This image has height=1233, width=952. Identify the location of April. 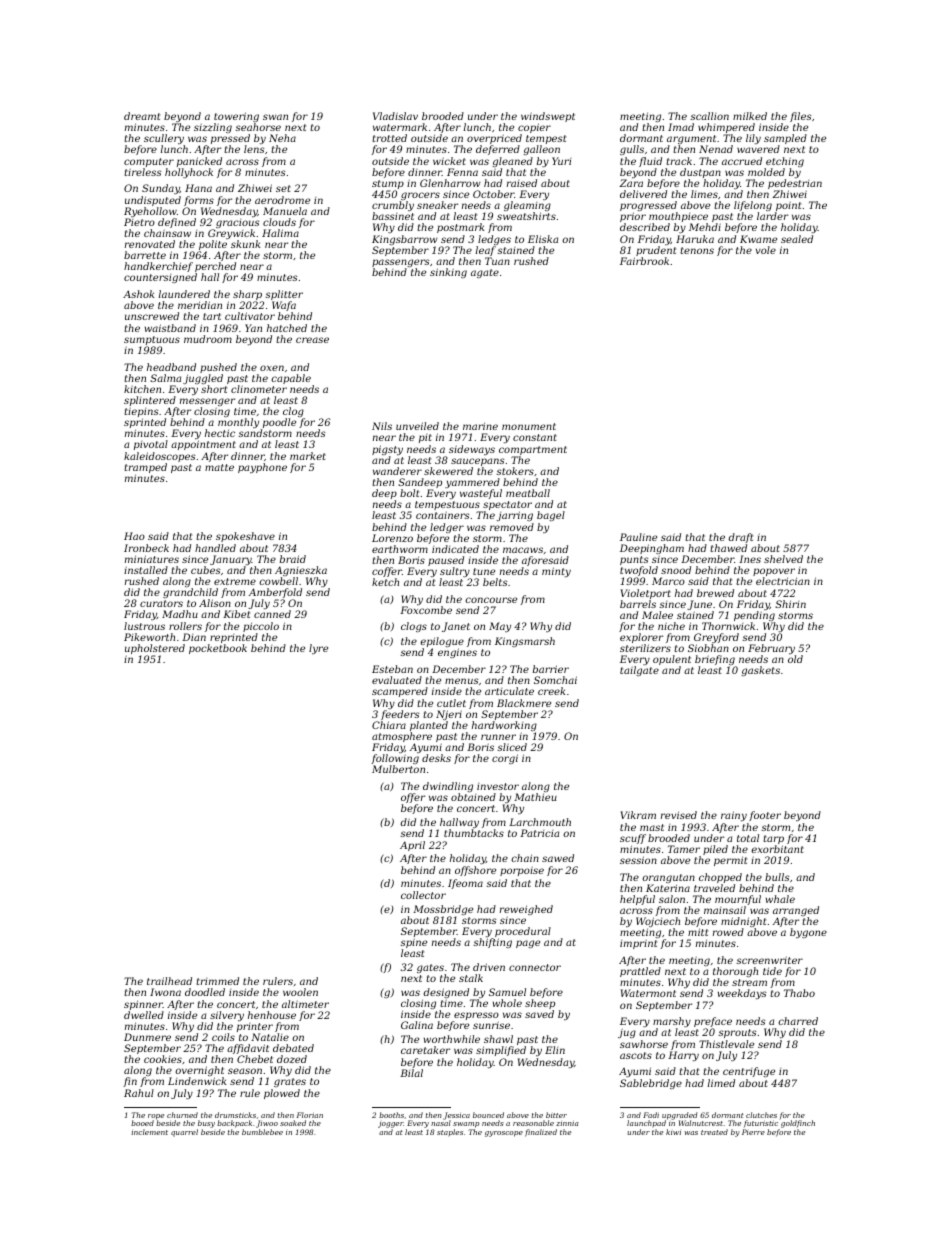
(412, 846).
